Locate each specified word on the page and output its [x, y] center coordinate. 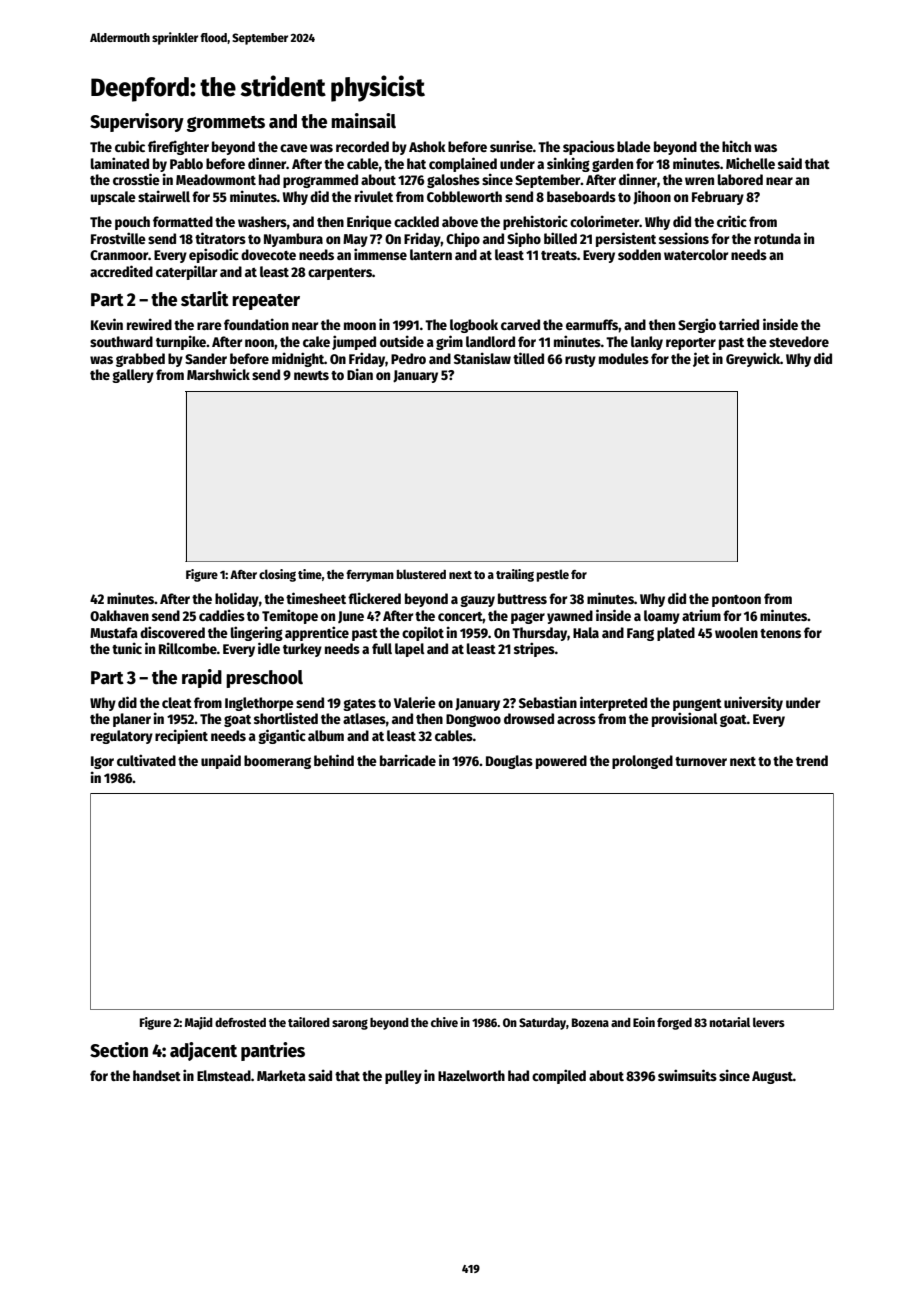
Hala [586, 632]
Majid [199, 1023]
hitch [736, 146]
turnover [701, 761]
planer [132, 720]
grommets [226, 124]
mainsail [363, 121]
